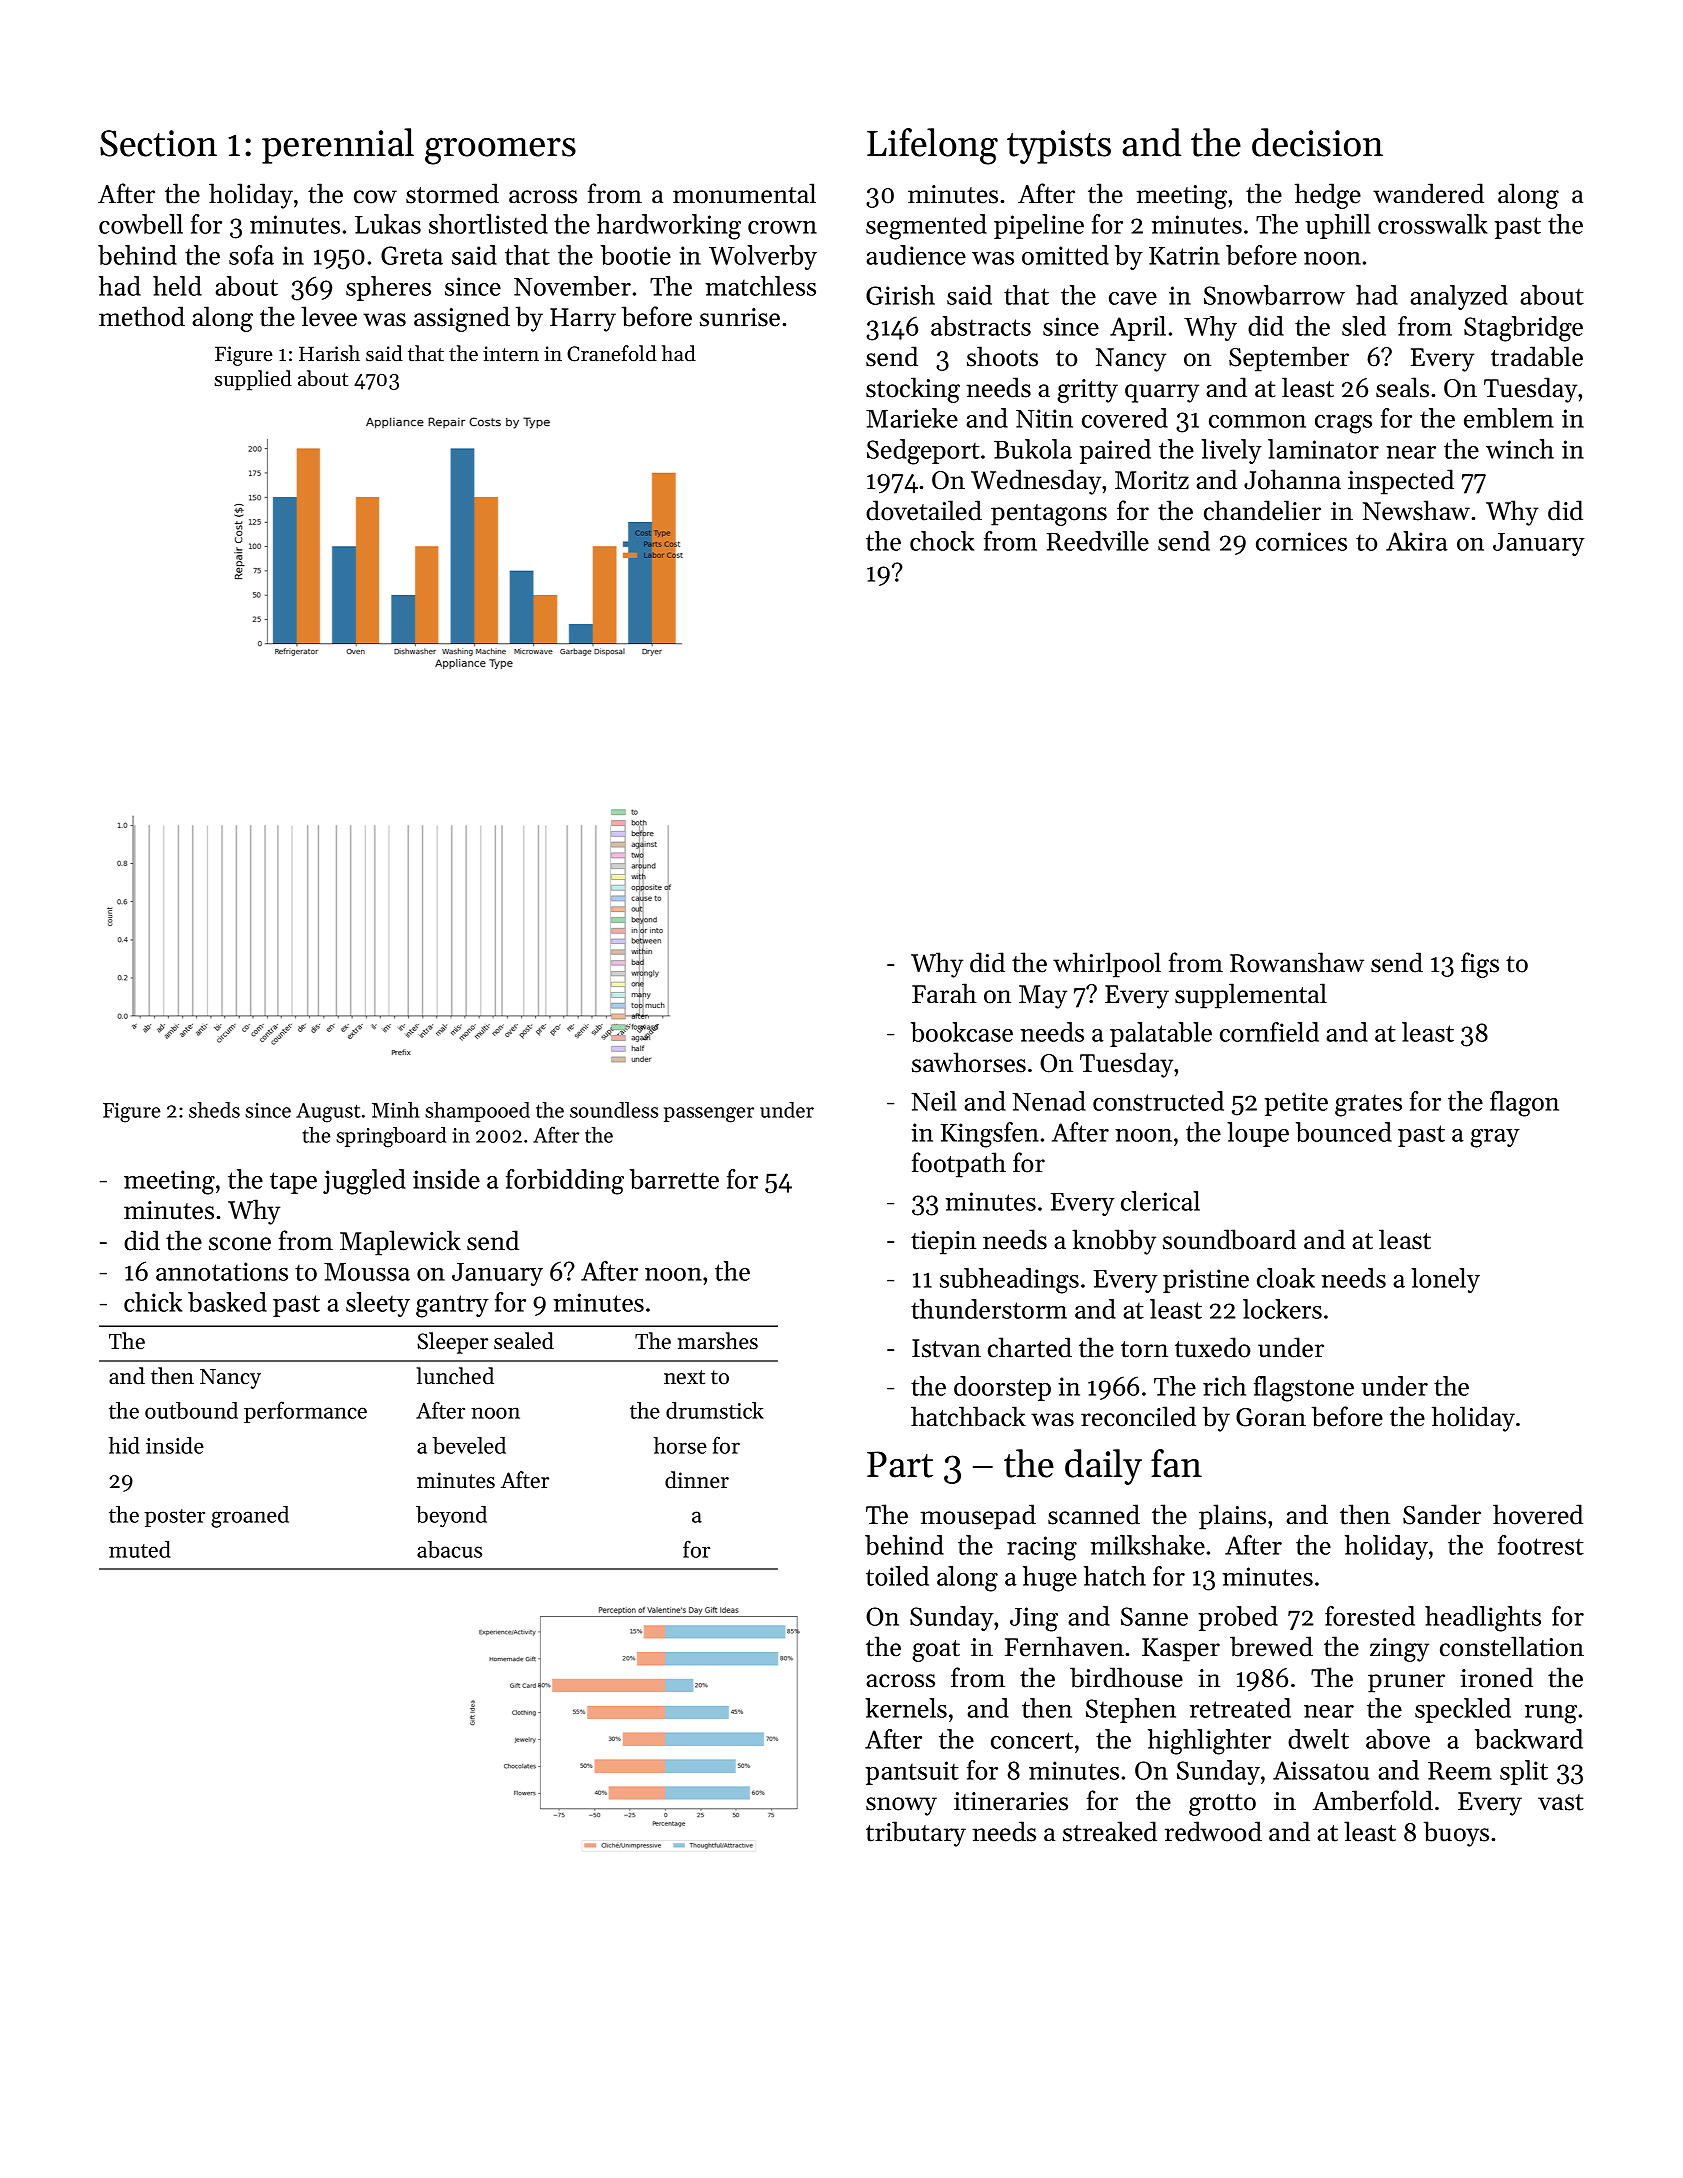  I want to click on perennial, so click(338, 146).
